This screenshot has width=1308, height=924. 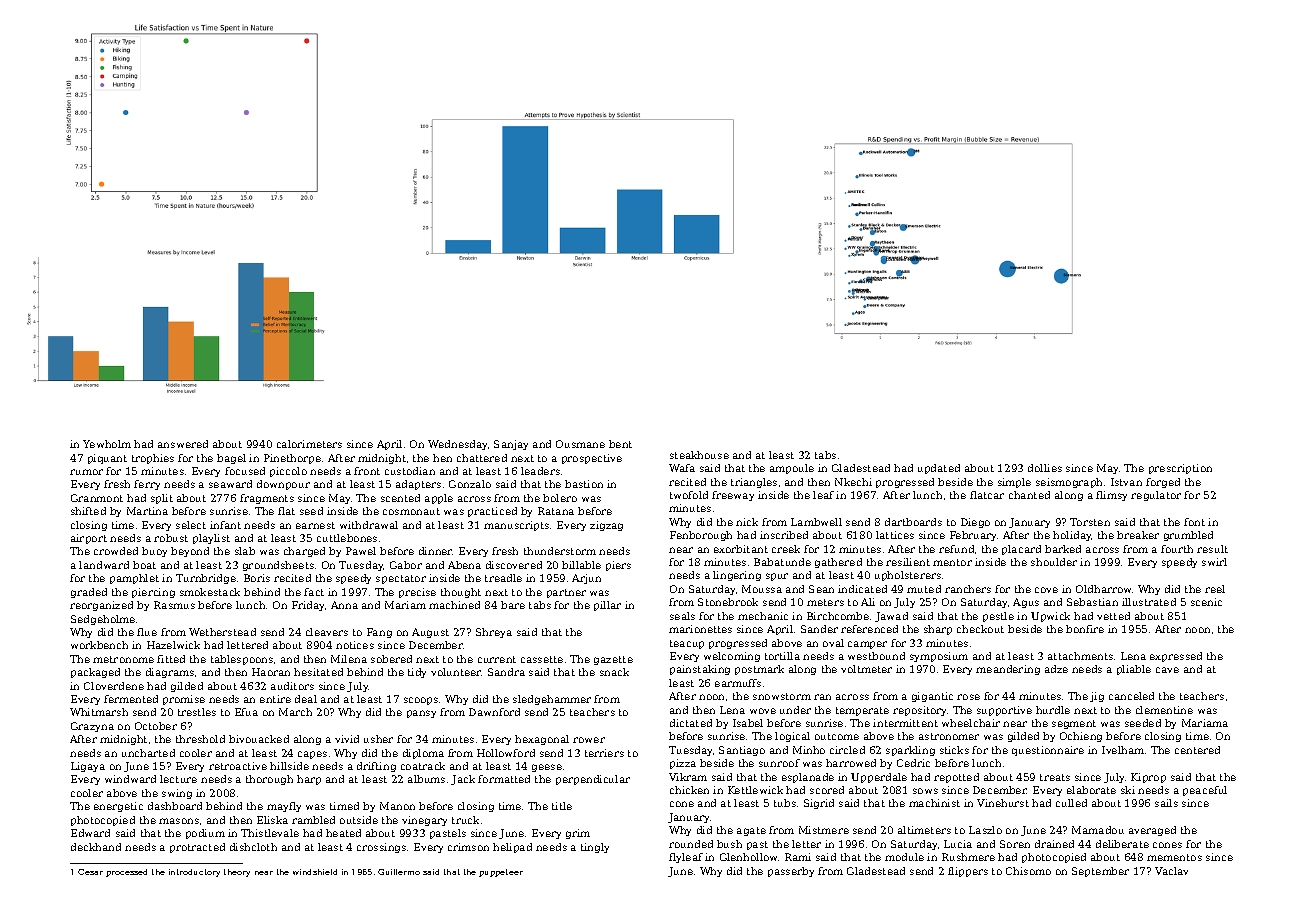 I want to click on passerby, so click(x=791, y=872).
